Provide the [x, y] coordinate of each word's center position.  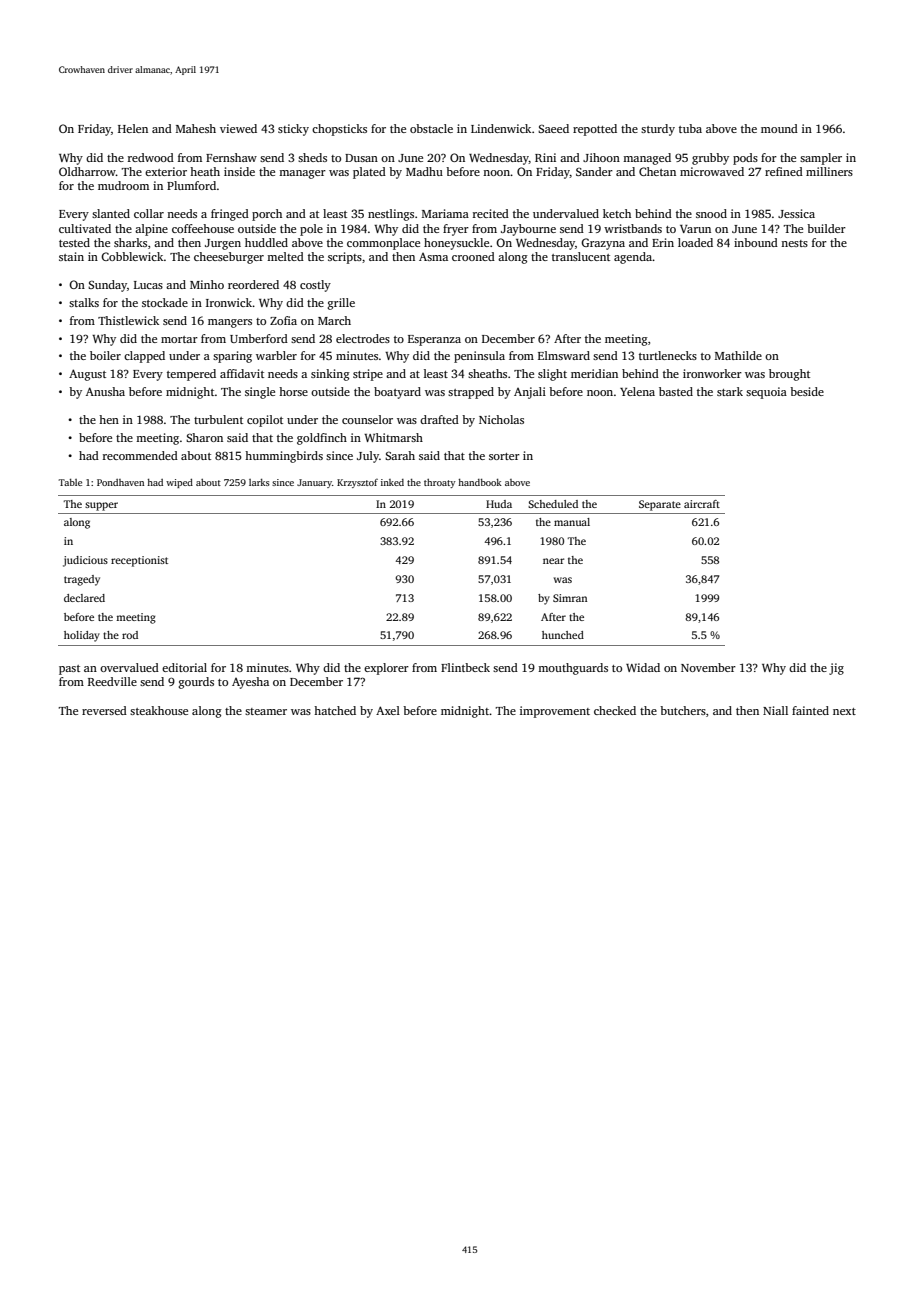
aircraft [702, 504]
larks [259, 482]
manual [572, 522]
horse [293, 391]
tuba [690, 128]
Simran [570, 598]
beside [807, 391]
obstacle [431, 128]
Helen [133, 128]
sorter [504, 456]
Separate [660, 505]
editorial [184, 667]
